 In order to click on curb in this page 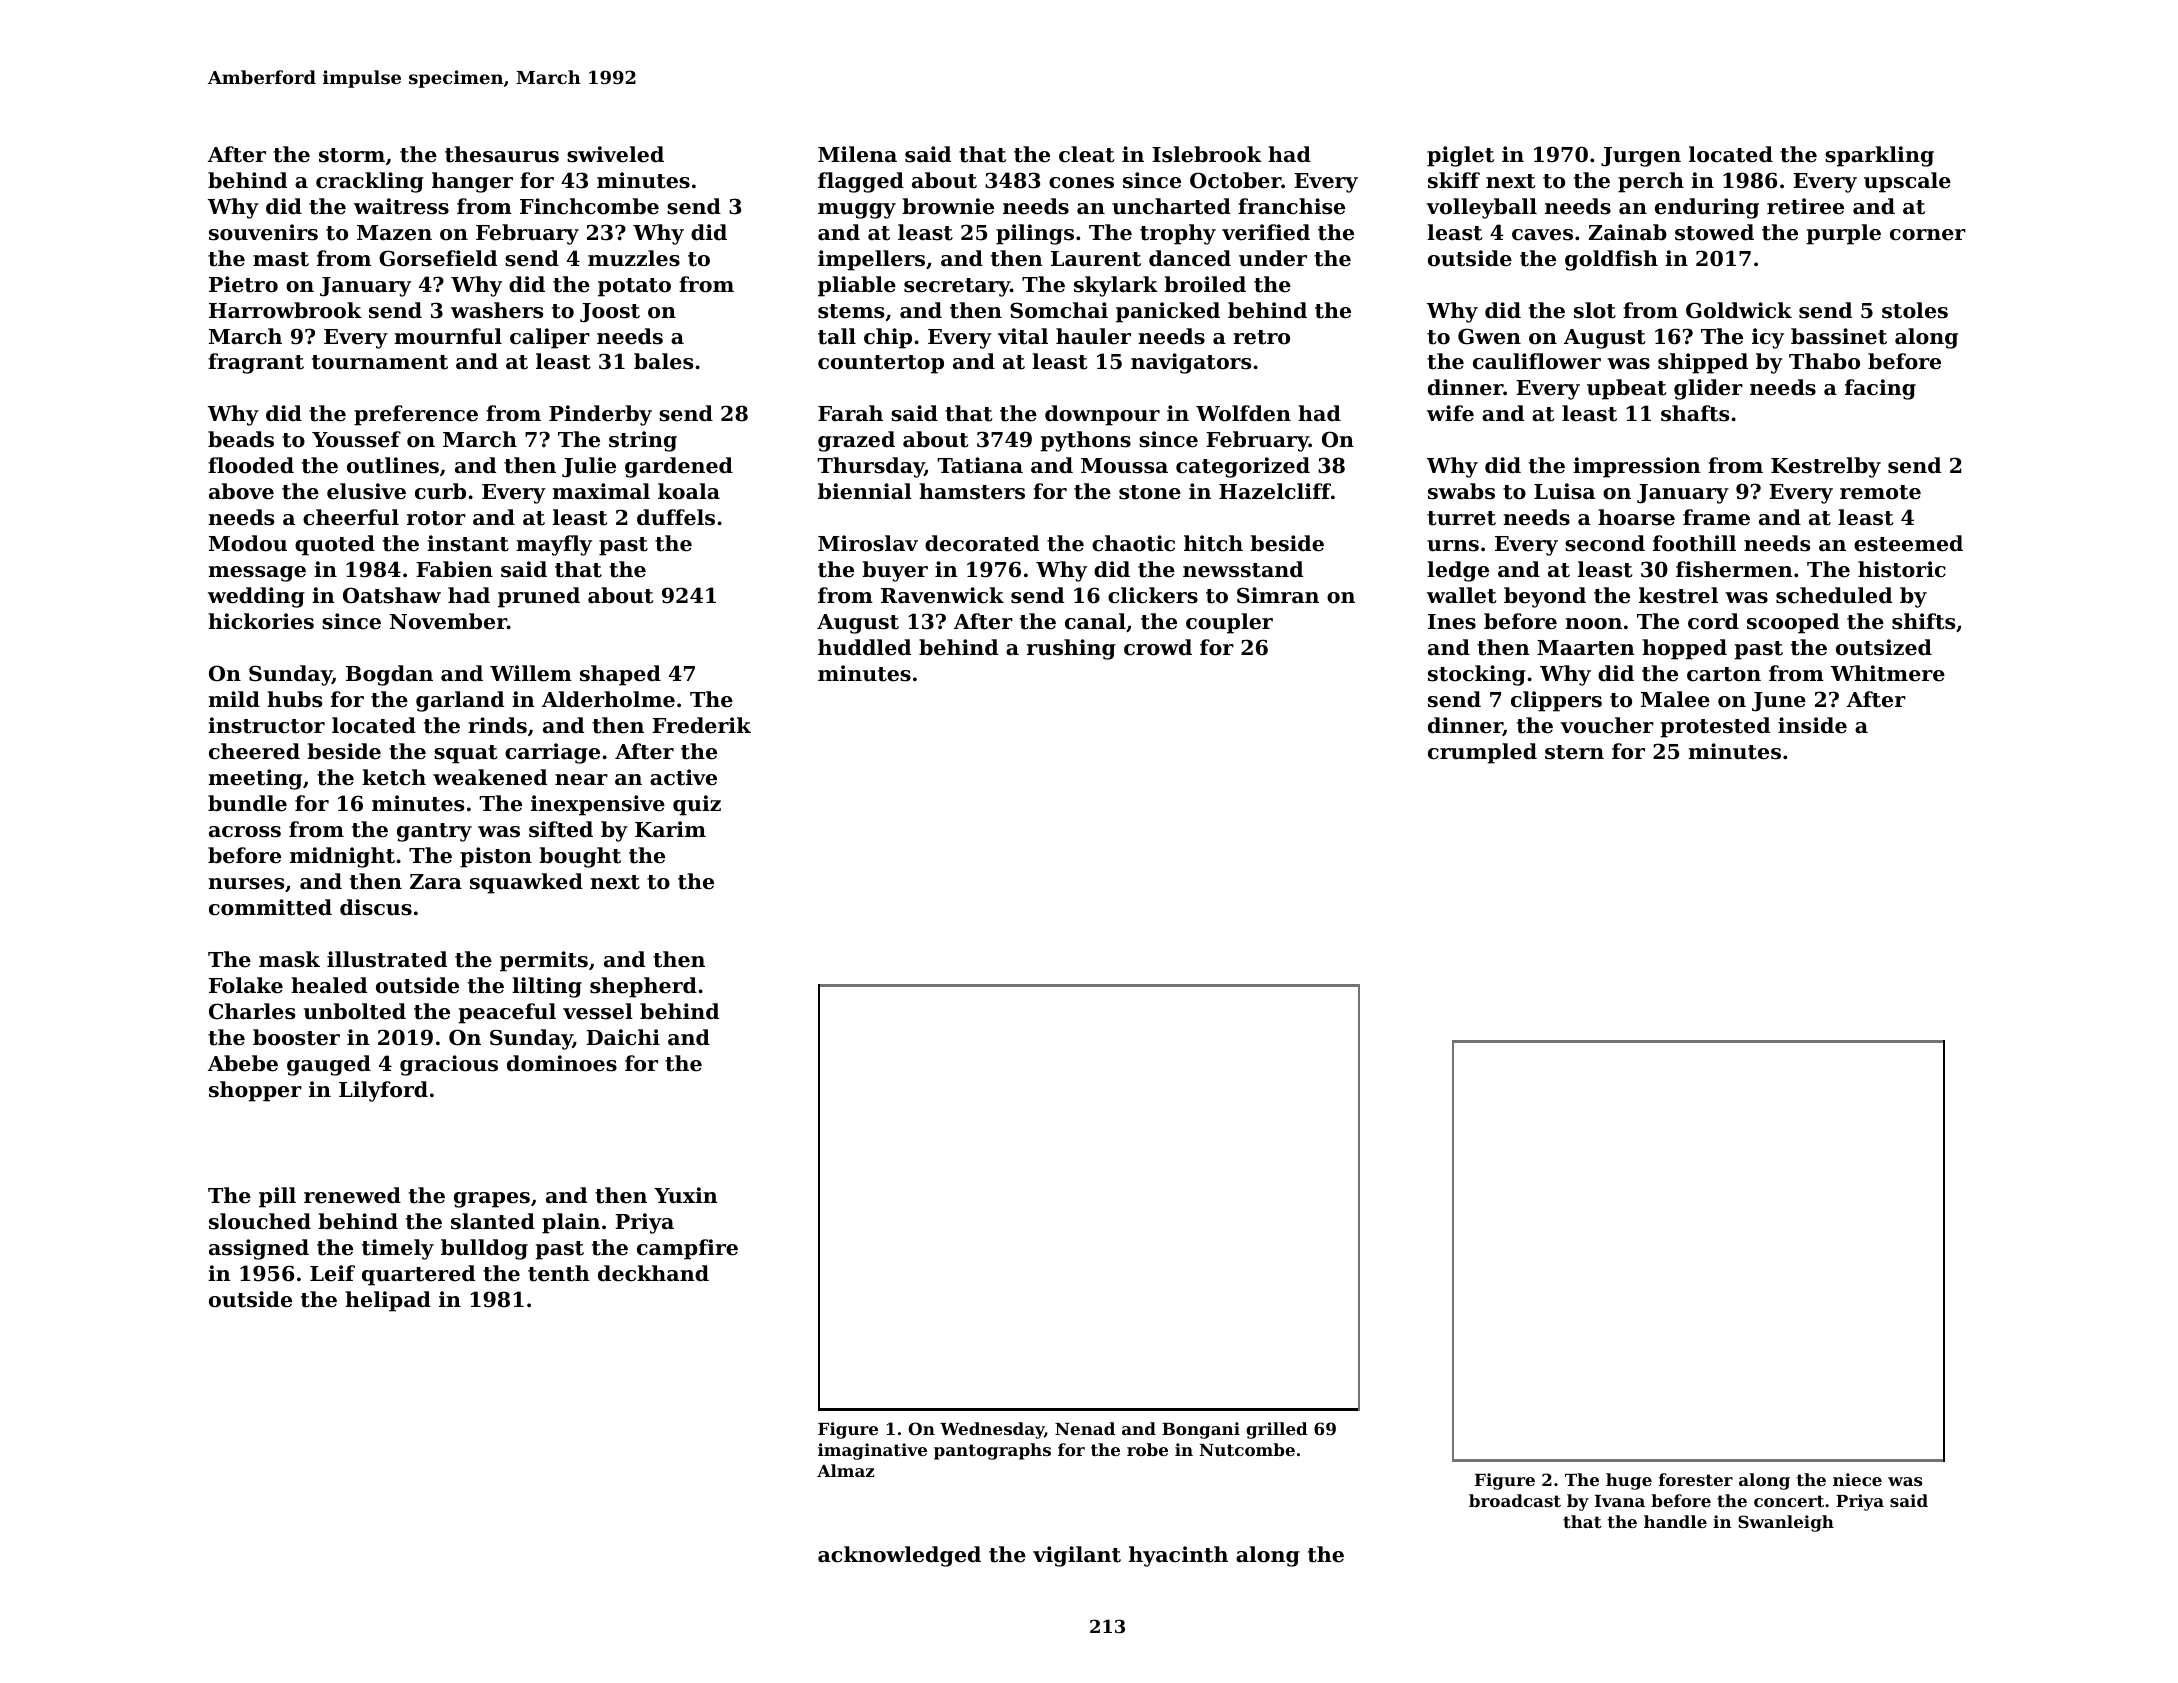, I will do `click(440, 491)`.
